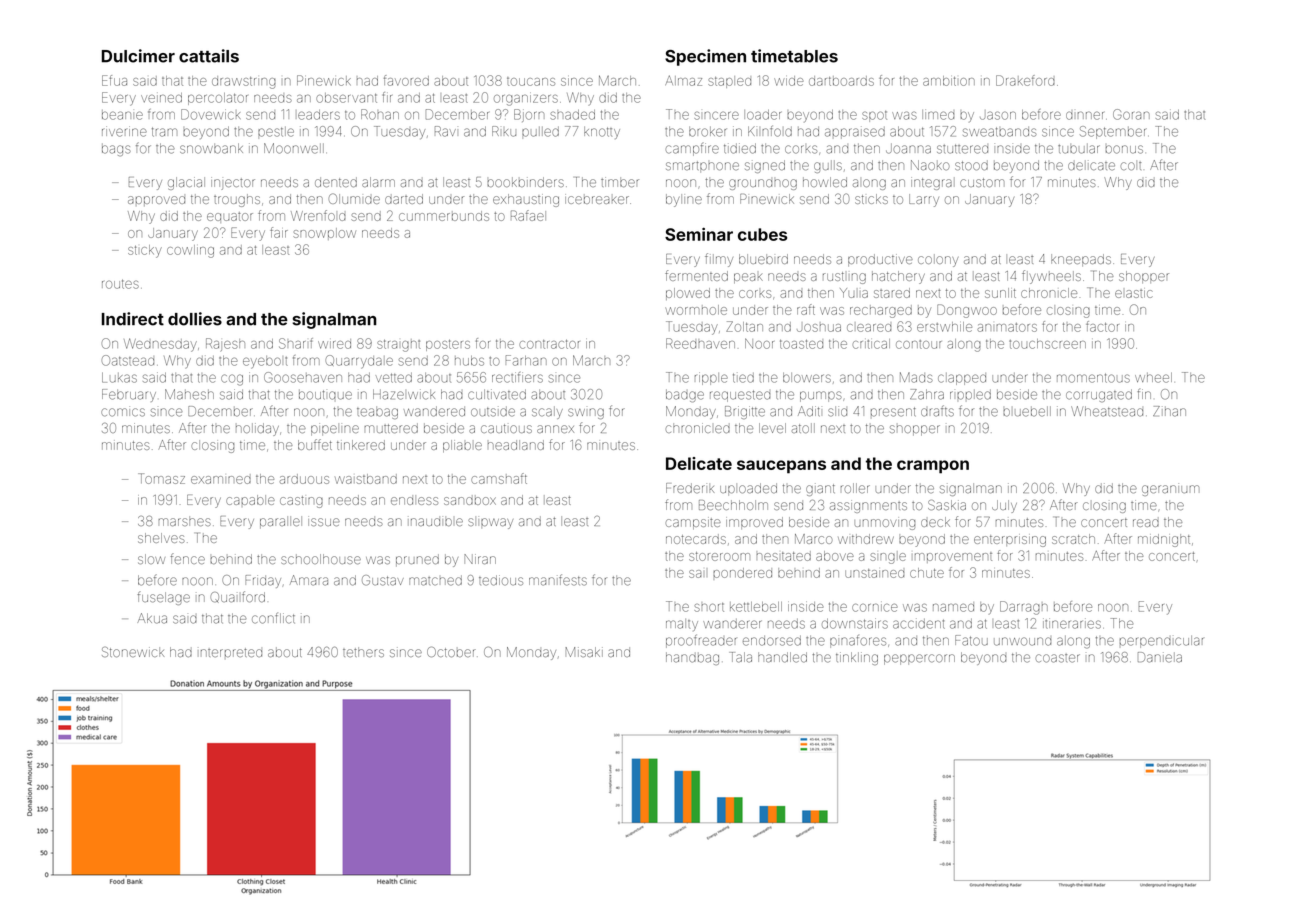  What do you see at coordinates (163, 598) in the document?
I see `fuselage` at bounding box center [163, 598].
